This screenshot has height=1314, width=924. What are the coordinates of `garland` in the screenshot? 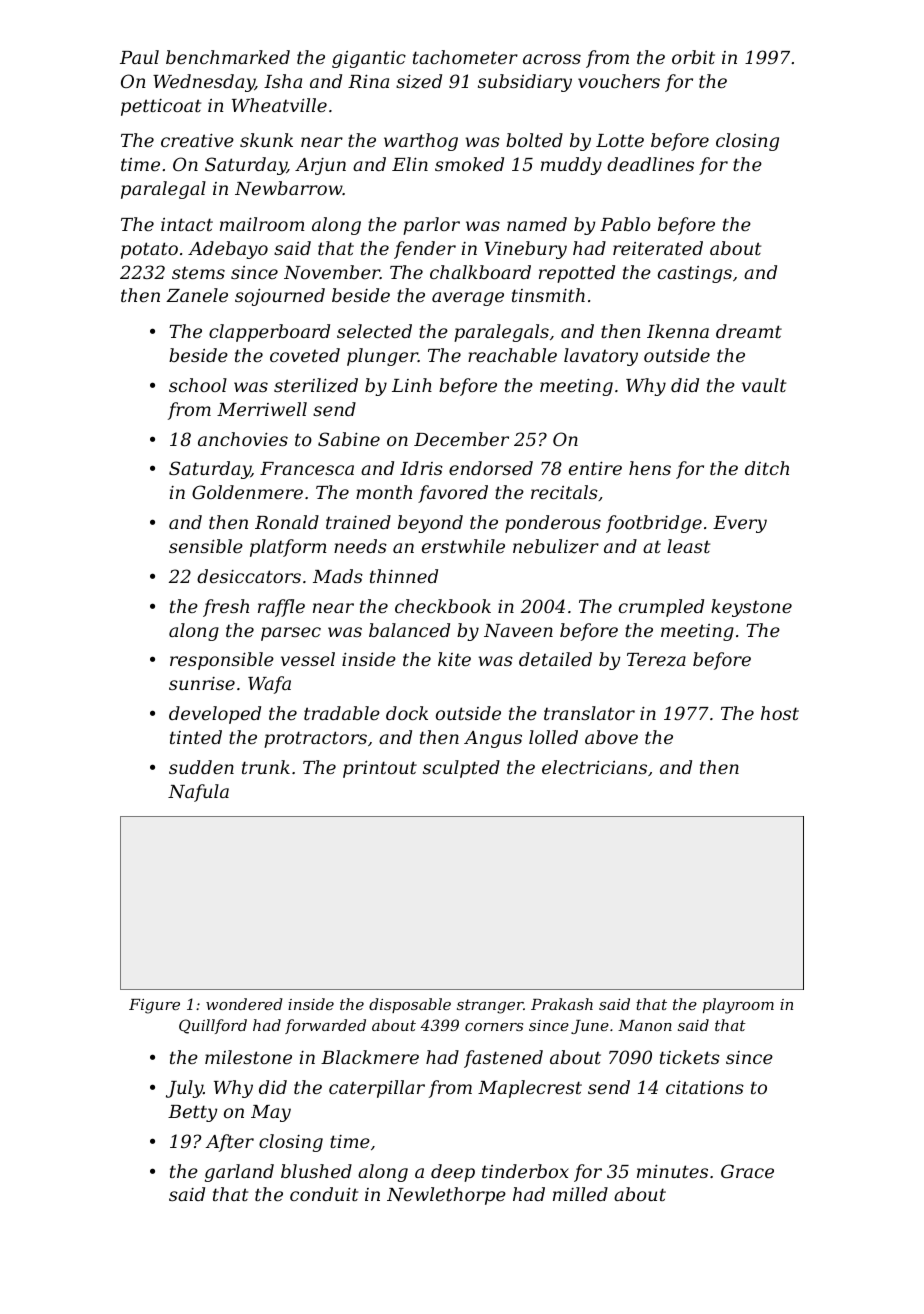 It's located at (239, 1173).
